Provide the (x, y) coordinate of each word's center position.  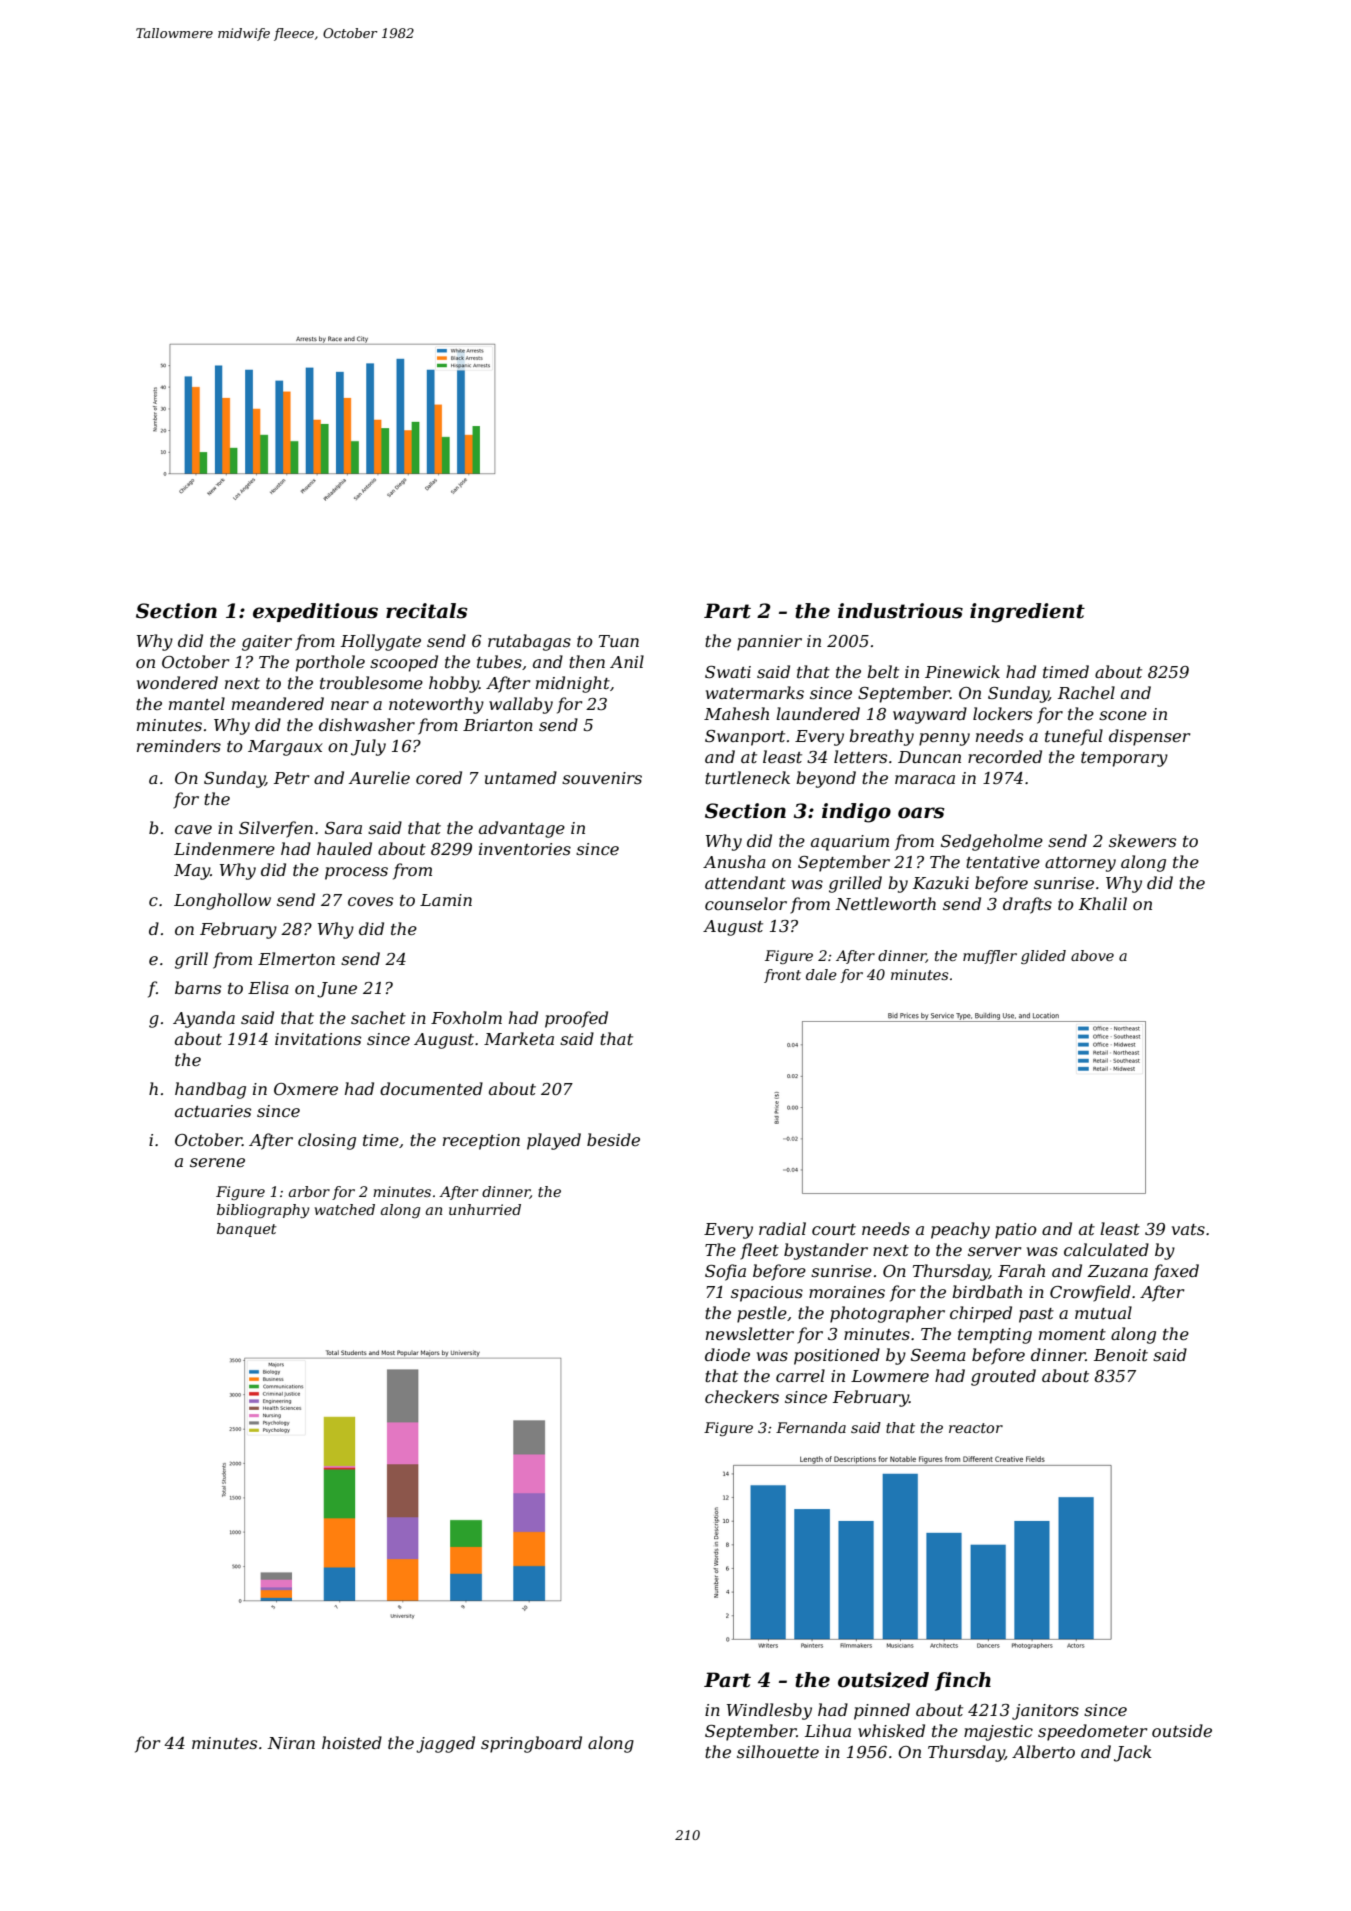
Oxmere (306, 1089)
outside (1182, 1730)
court (834, 1229)
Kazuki (941, 883)
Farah (1021, 1270)
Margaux (285, 748)
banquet (247, 1230)
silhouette (778, 1751)
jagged (445, 1744)
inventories (525, 849)
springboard (531, 1744)
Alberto (1043, 1751)
